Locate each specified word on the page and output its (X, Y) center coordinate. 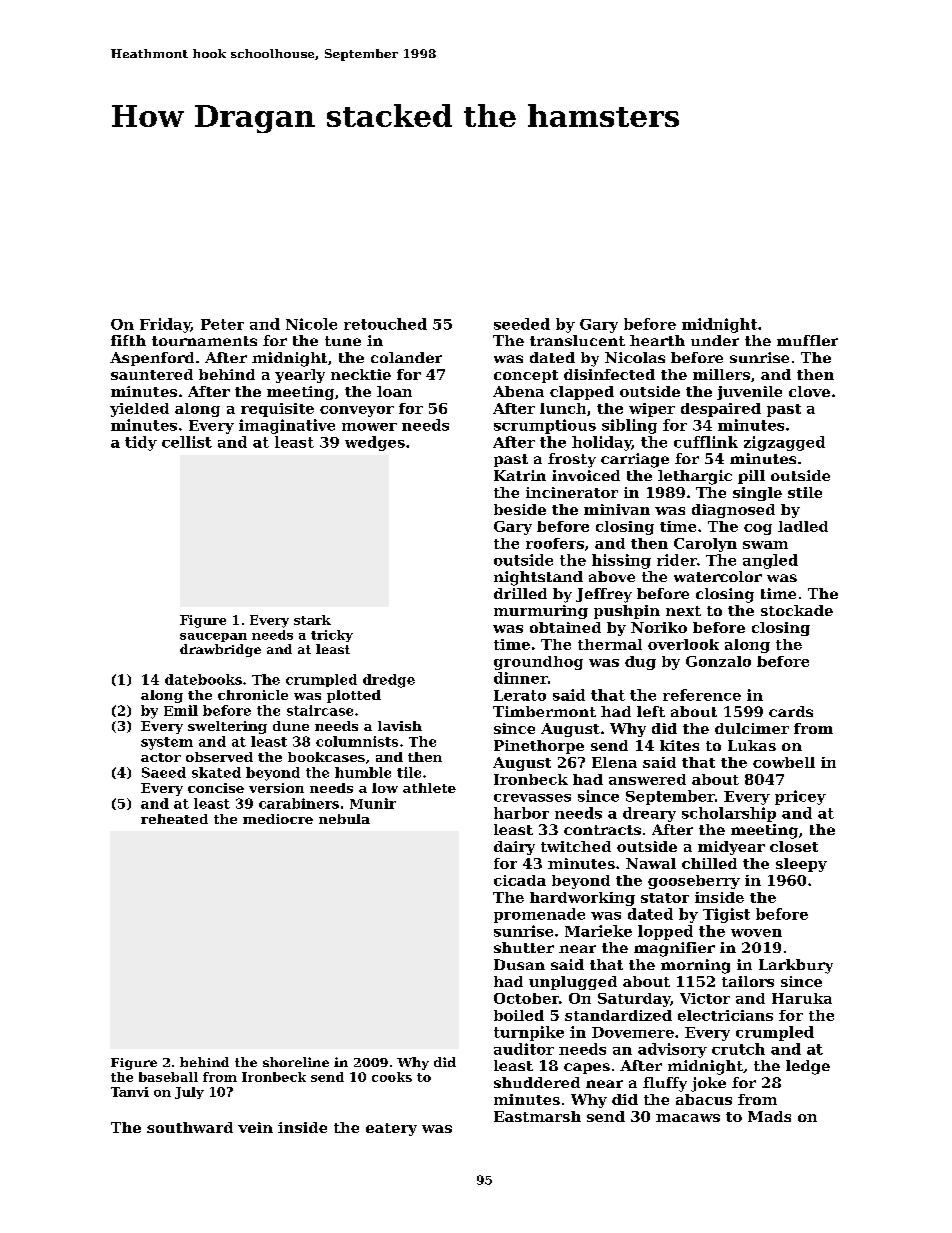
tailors (748, 981)
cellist (187, 442)
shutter (524, 947)
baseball (168, 1077)
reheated (174, 819)
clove (809, 391)
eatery (391, 1129)
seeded (522, 324)
